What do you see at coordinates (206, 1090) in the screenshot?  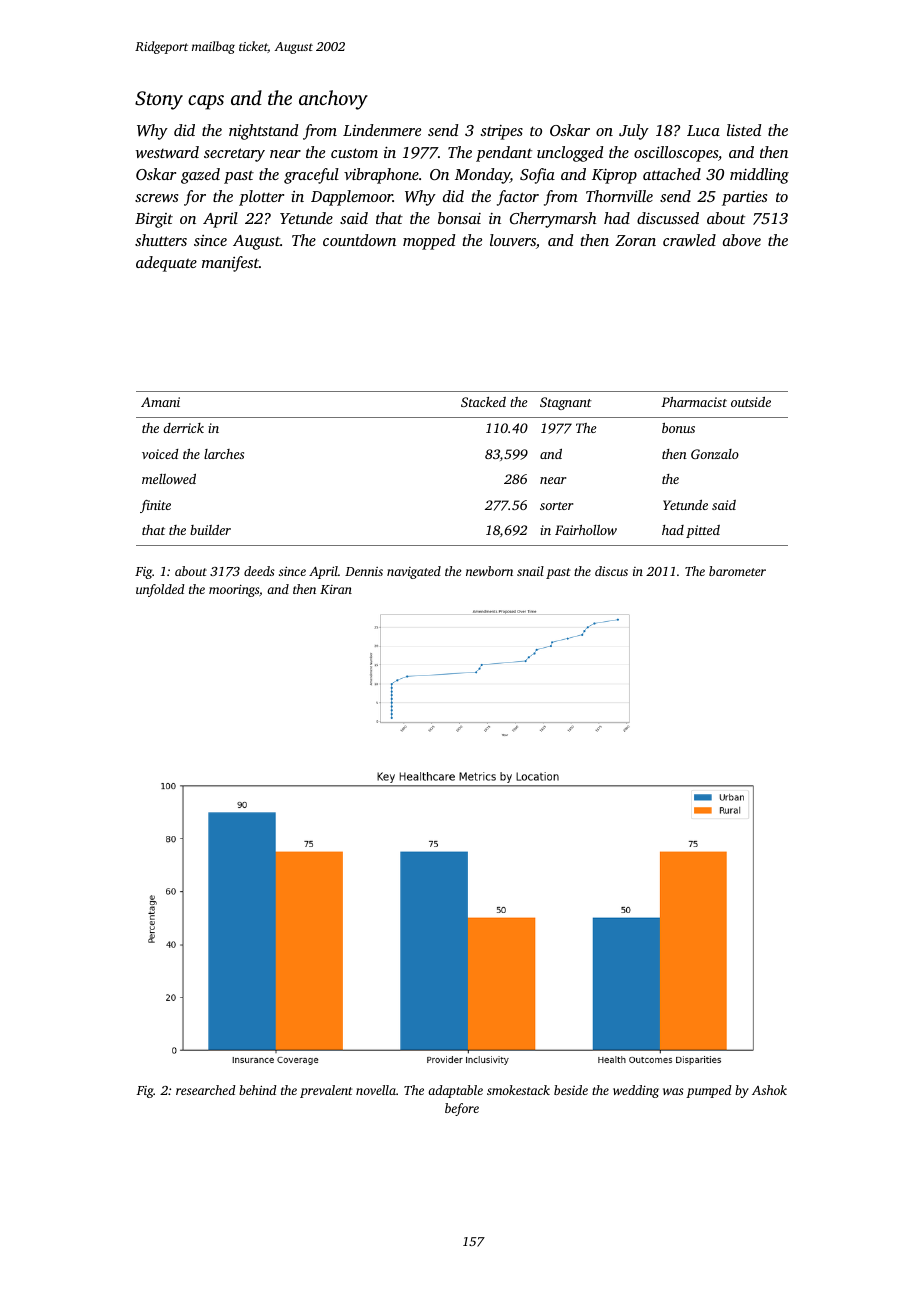 I see `researched` at bounding box center [206, 1090].
